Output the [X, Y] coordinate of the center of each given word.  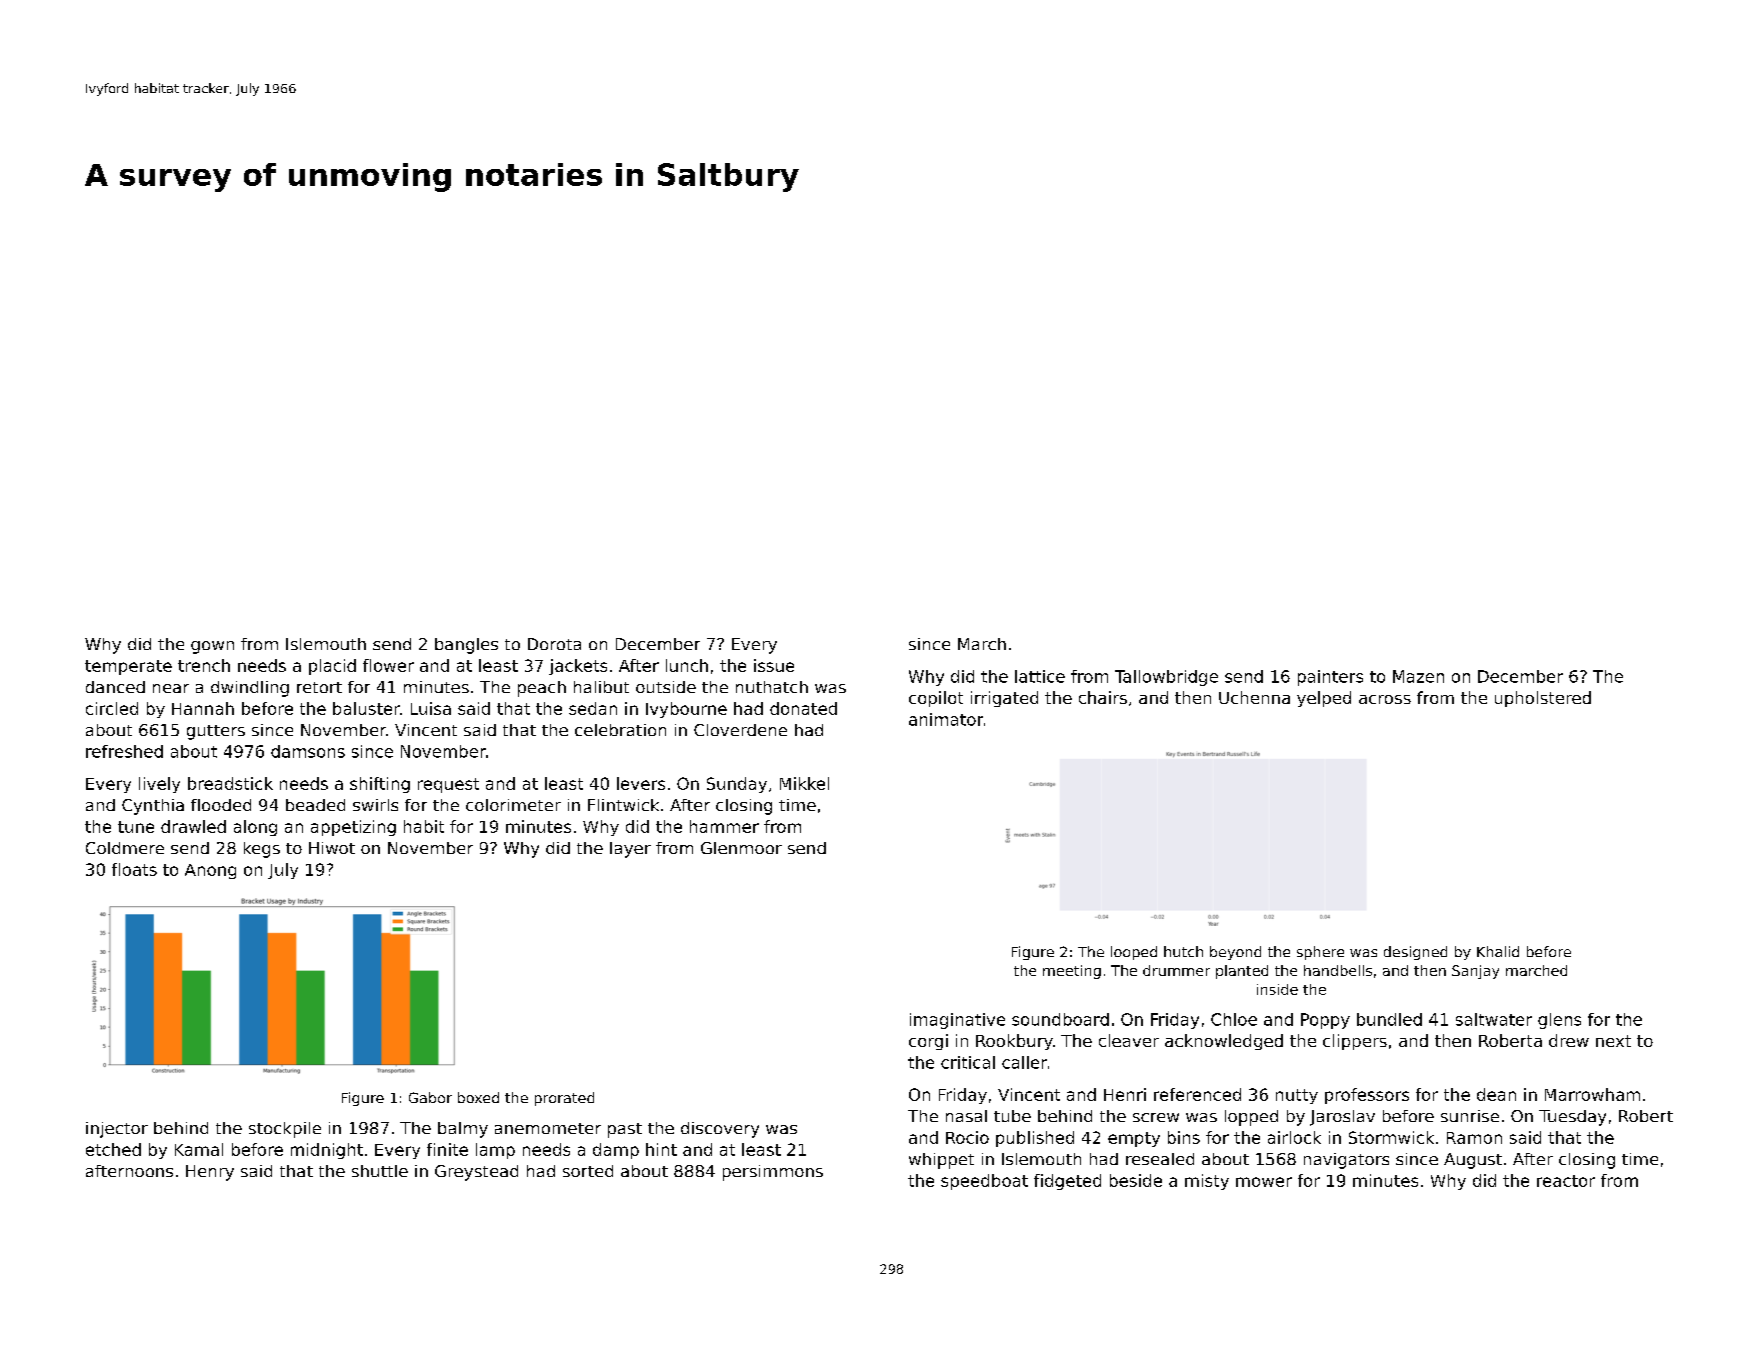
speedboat [984, 1182]
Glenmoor [741, 848]
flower [388, 665]
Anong [210, 871]
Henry [210, 1173]
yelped [1324, 699]
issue [774, 665]
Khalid [1498, 951]
